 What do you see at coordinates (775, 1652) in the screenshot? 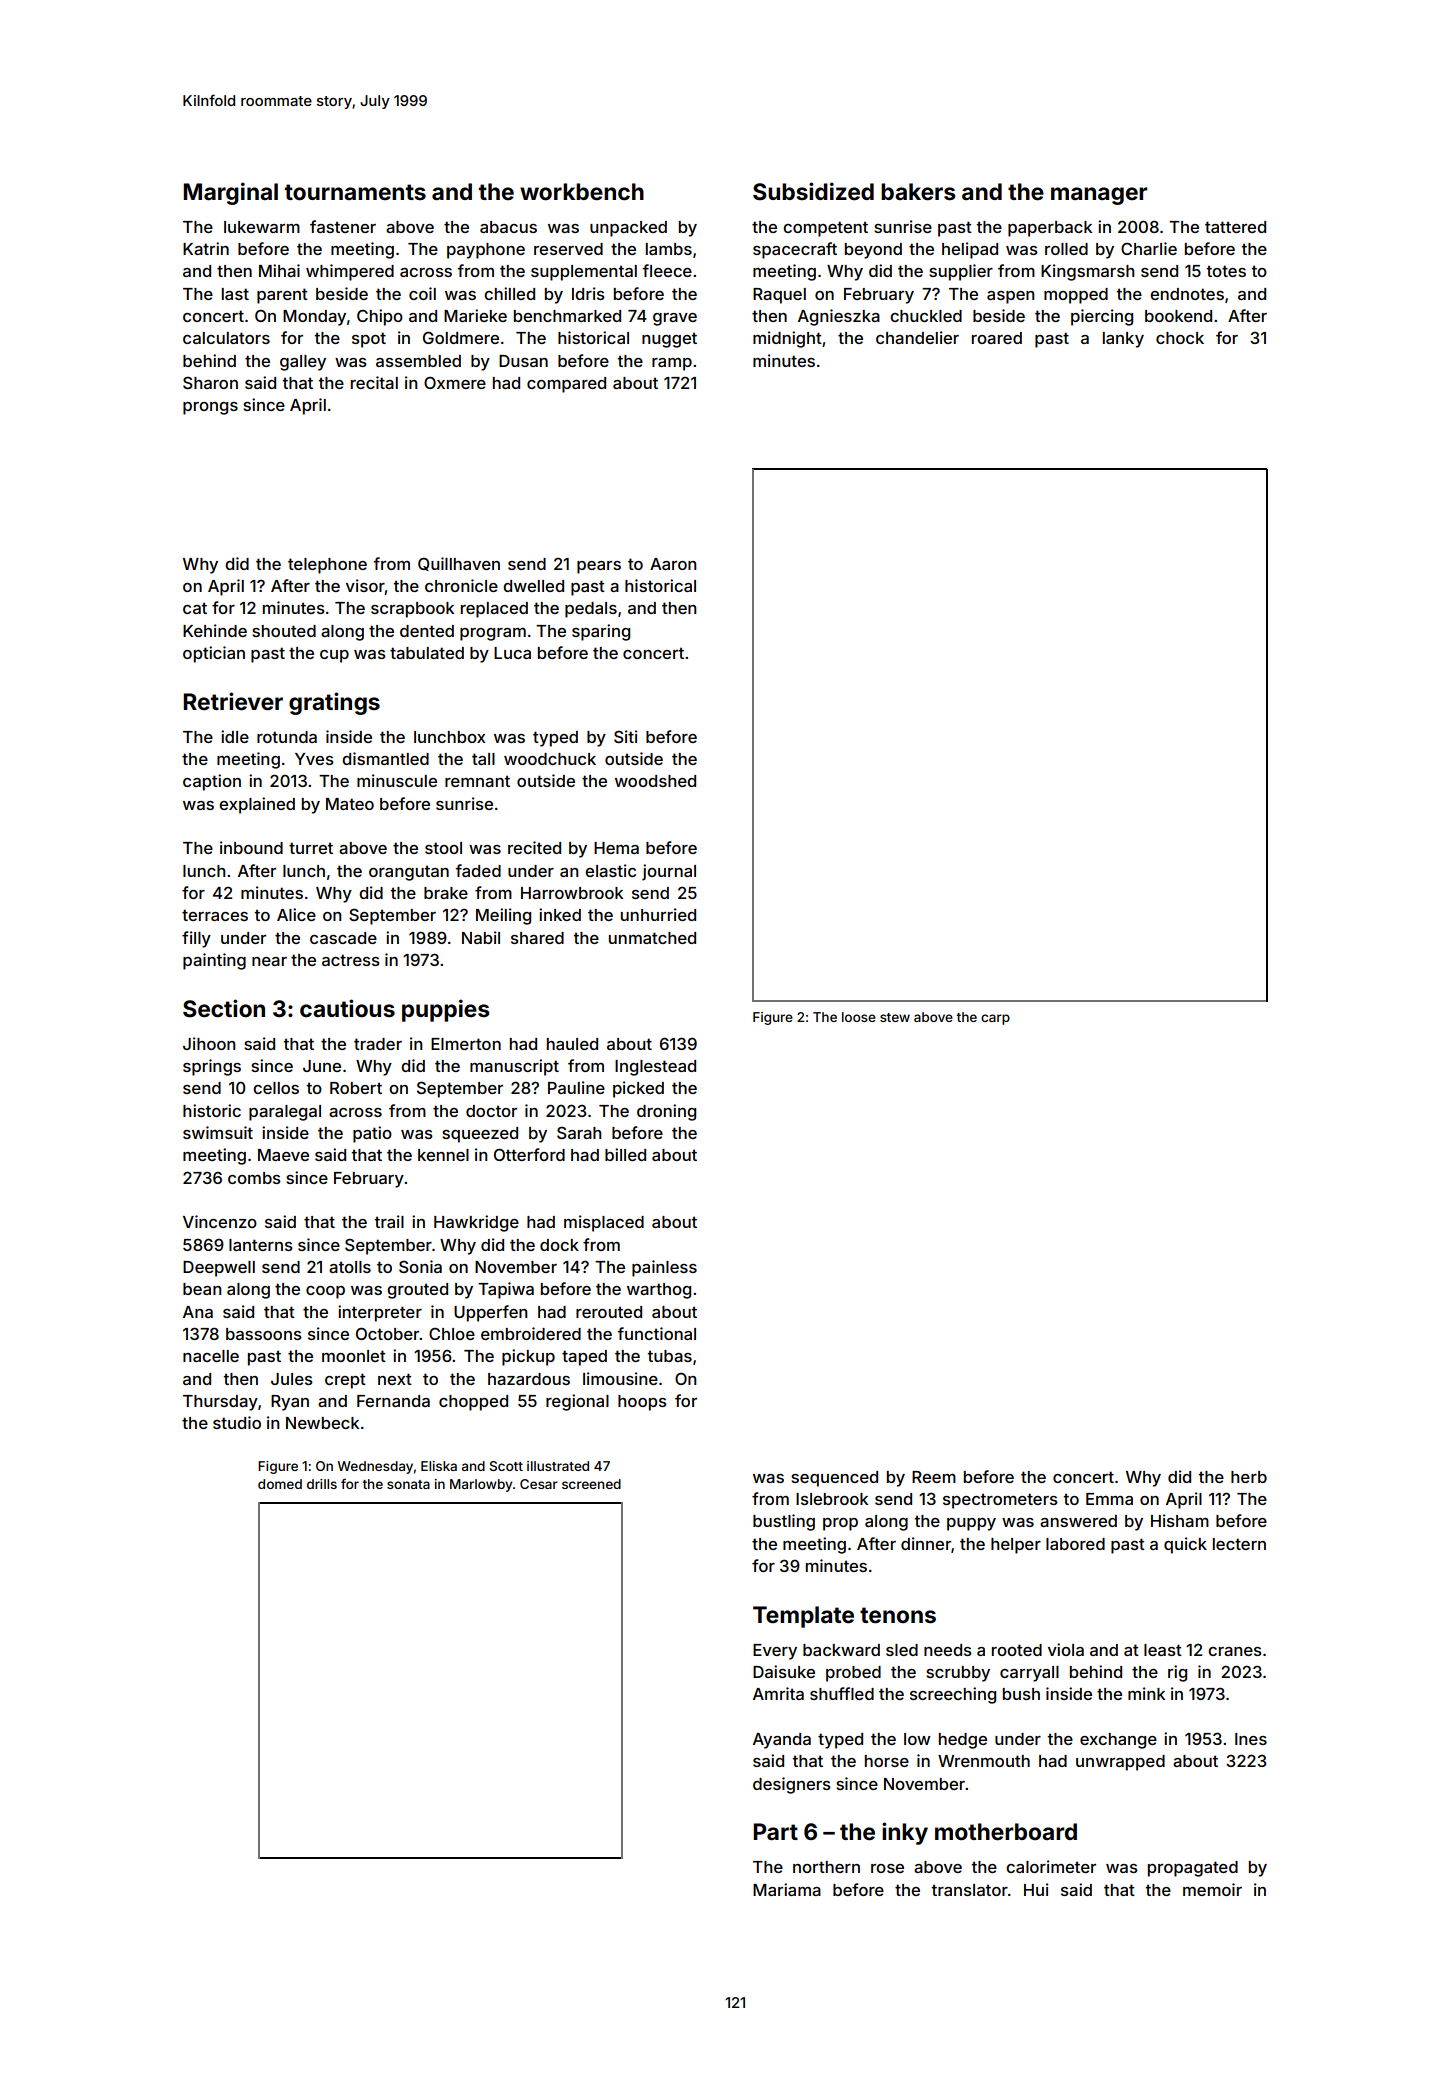
I see `Every` at bounding box center [775, 1652].
